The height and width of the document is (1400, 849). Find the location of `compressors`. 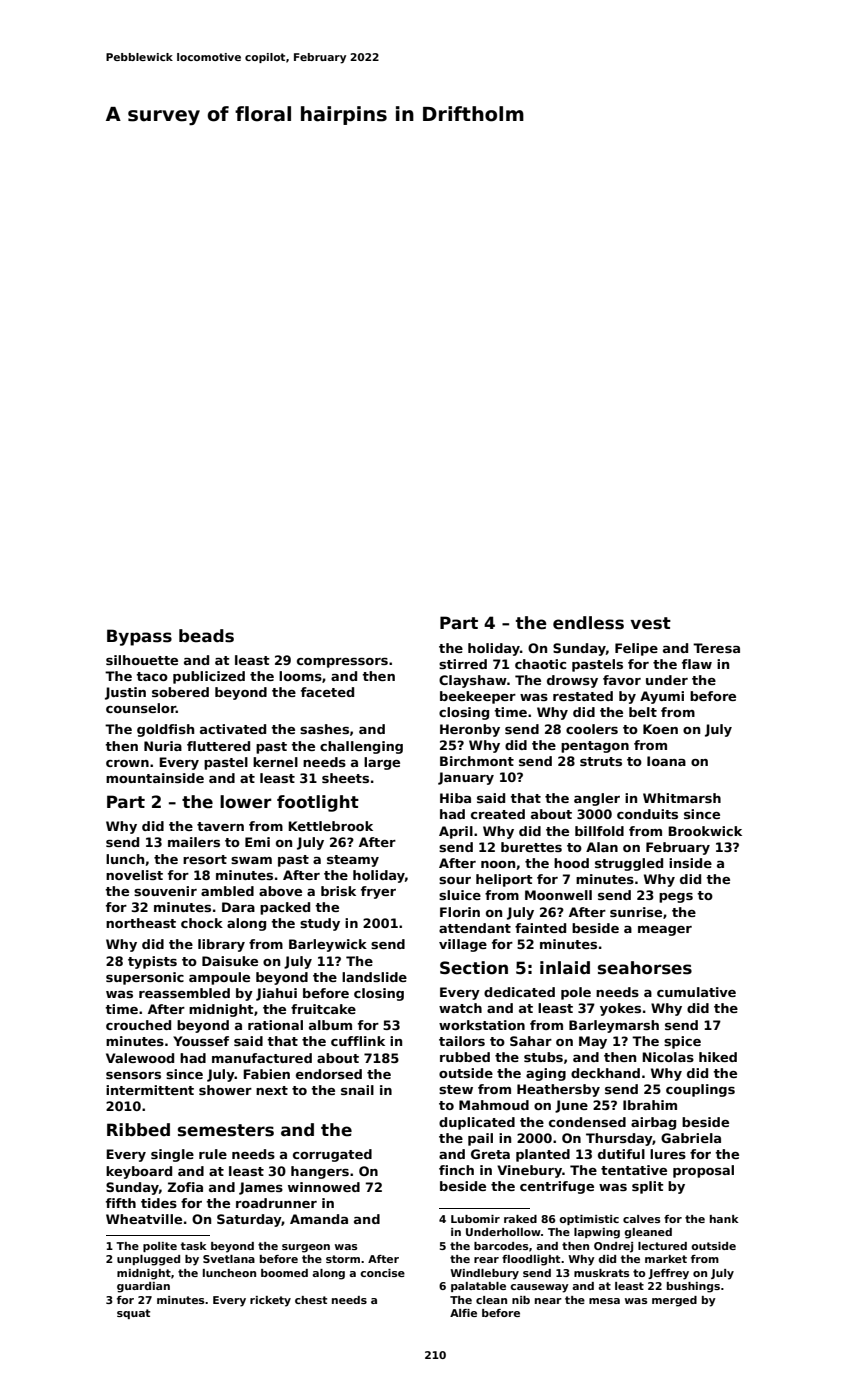

compressors is located at coordinates (342, 663).
